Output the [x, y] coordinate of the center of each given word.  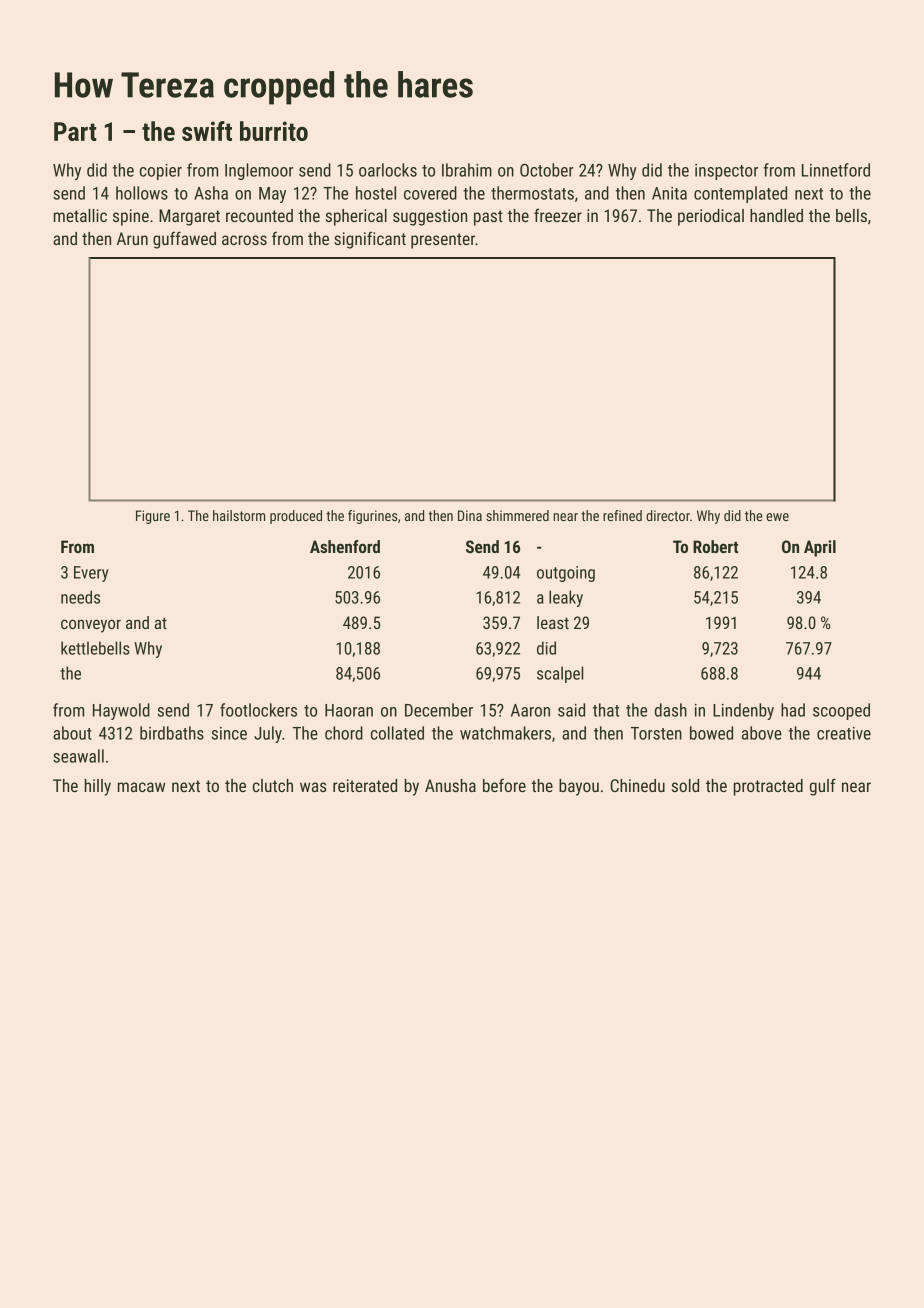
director [668, 515]
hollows [142, 193]
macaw [141, 787]
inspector [726, 172]
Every [91, 574]
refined [622, 515]
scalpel [560, 674]
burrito [274, 131]
